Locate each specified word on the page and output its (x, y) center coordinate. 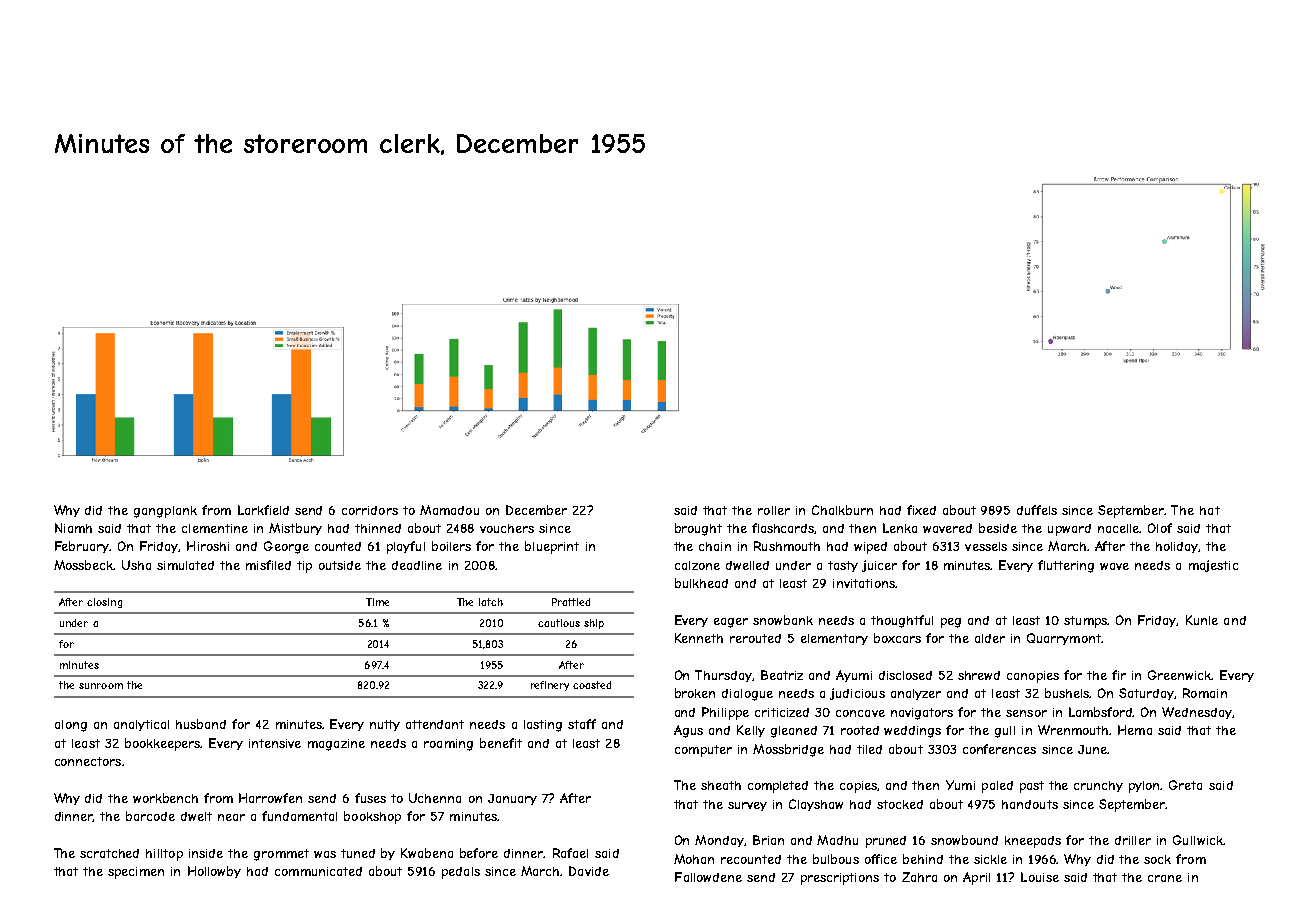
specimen (136, 873)
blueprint (552, 547)
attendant (435, 724)
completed (778, 787)
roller (774, 510)
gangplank (165, 512)
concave (860, 713)
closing (104, 603)
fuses (370, 798)
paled (997, 787)
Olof (1160, 528)
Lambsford (1101, 712)
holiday (1177, 547)
